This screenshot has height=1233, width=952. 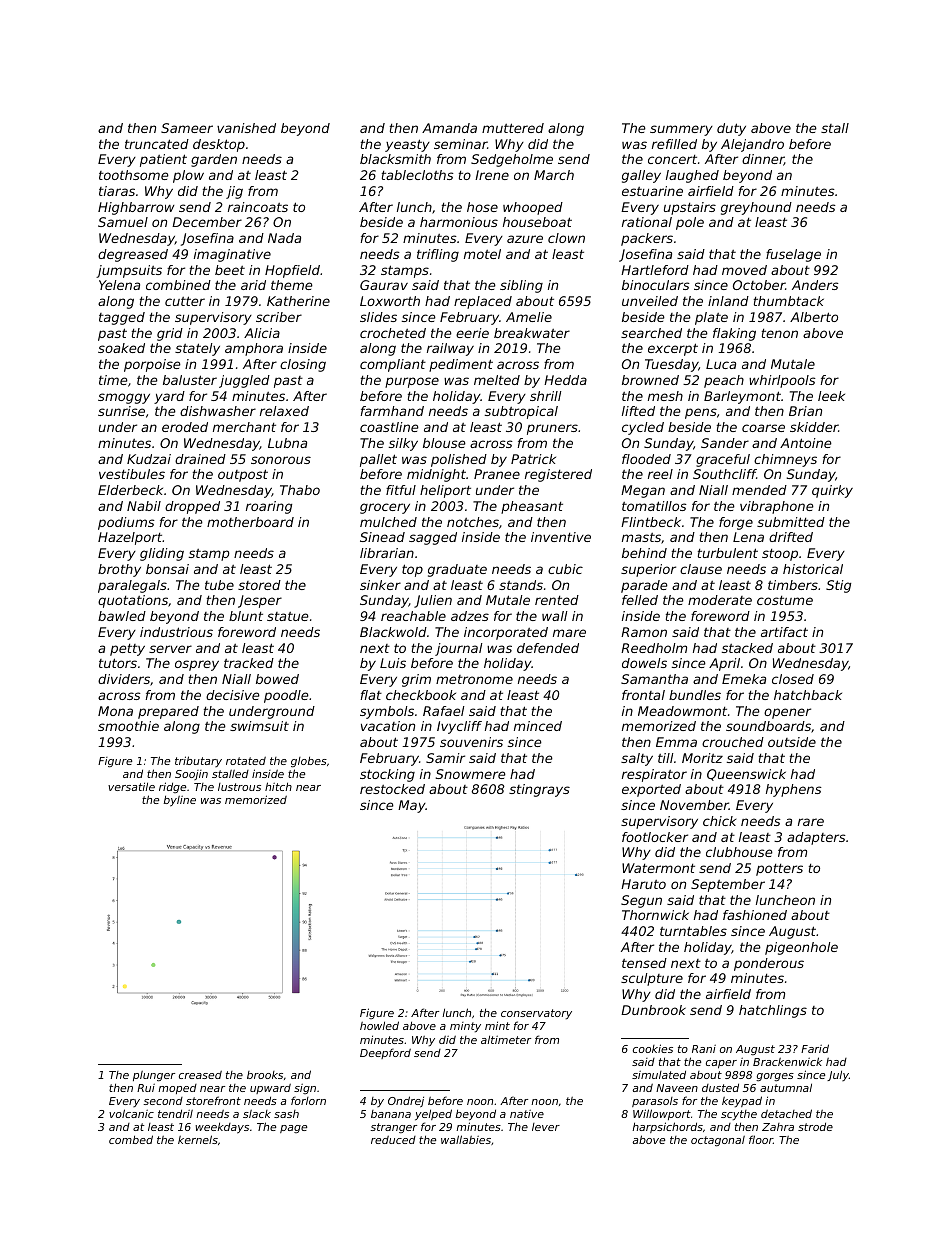 I want to click on moped, so click(x=177, y=1089).
